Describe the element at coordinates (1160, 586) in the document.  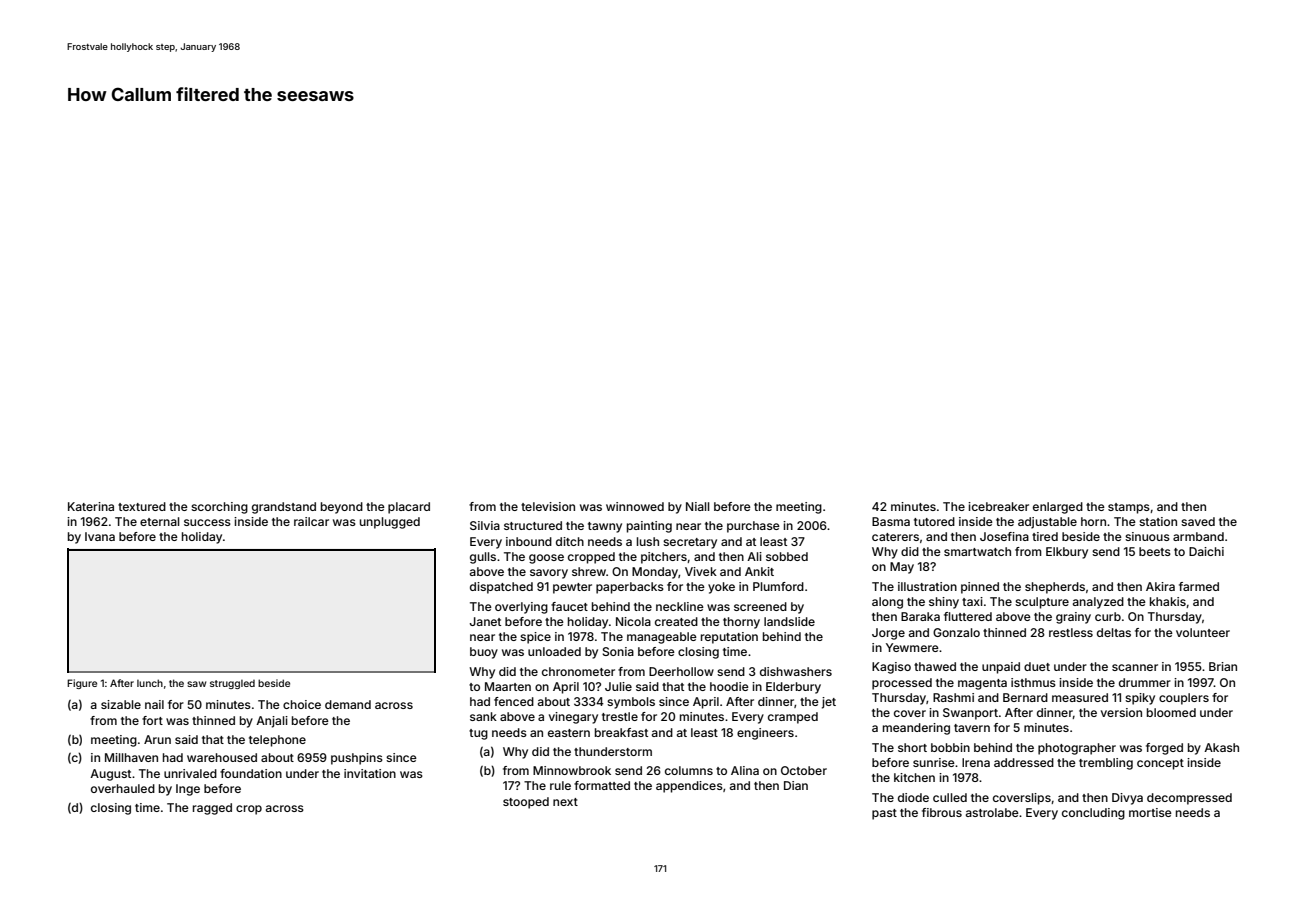
I see `Akira` at that location.
